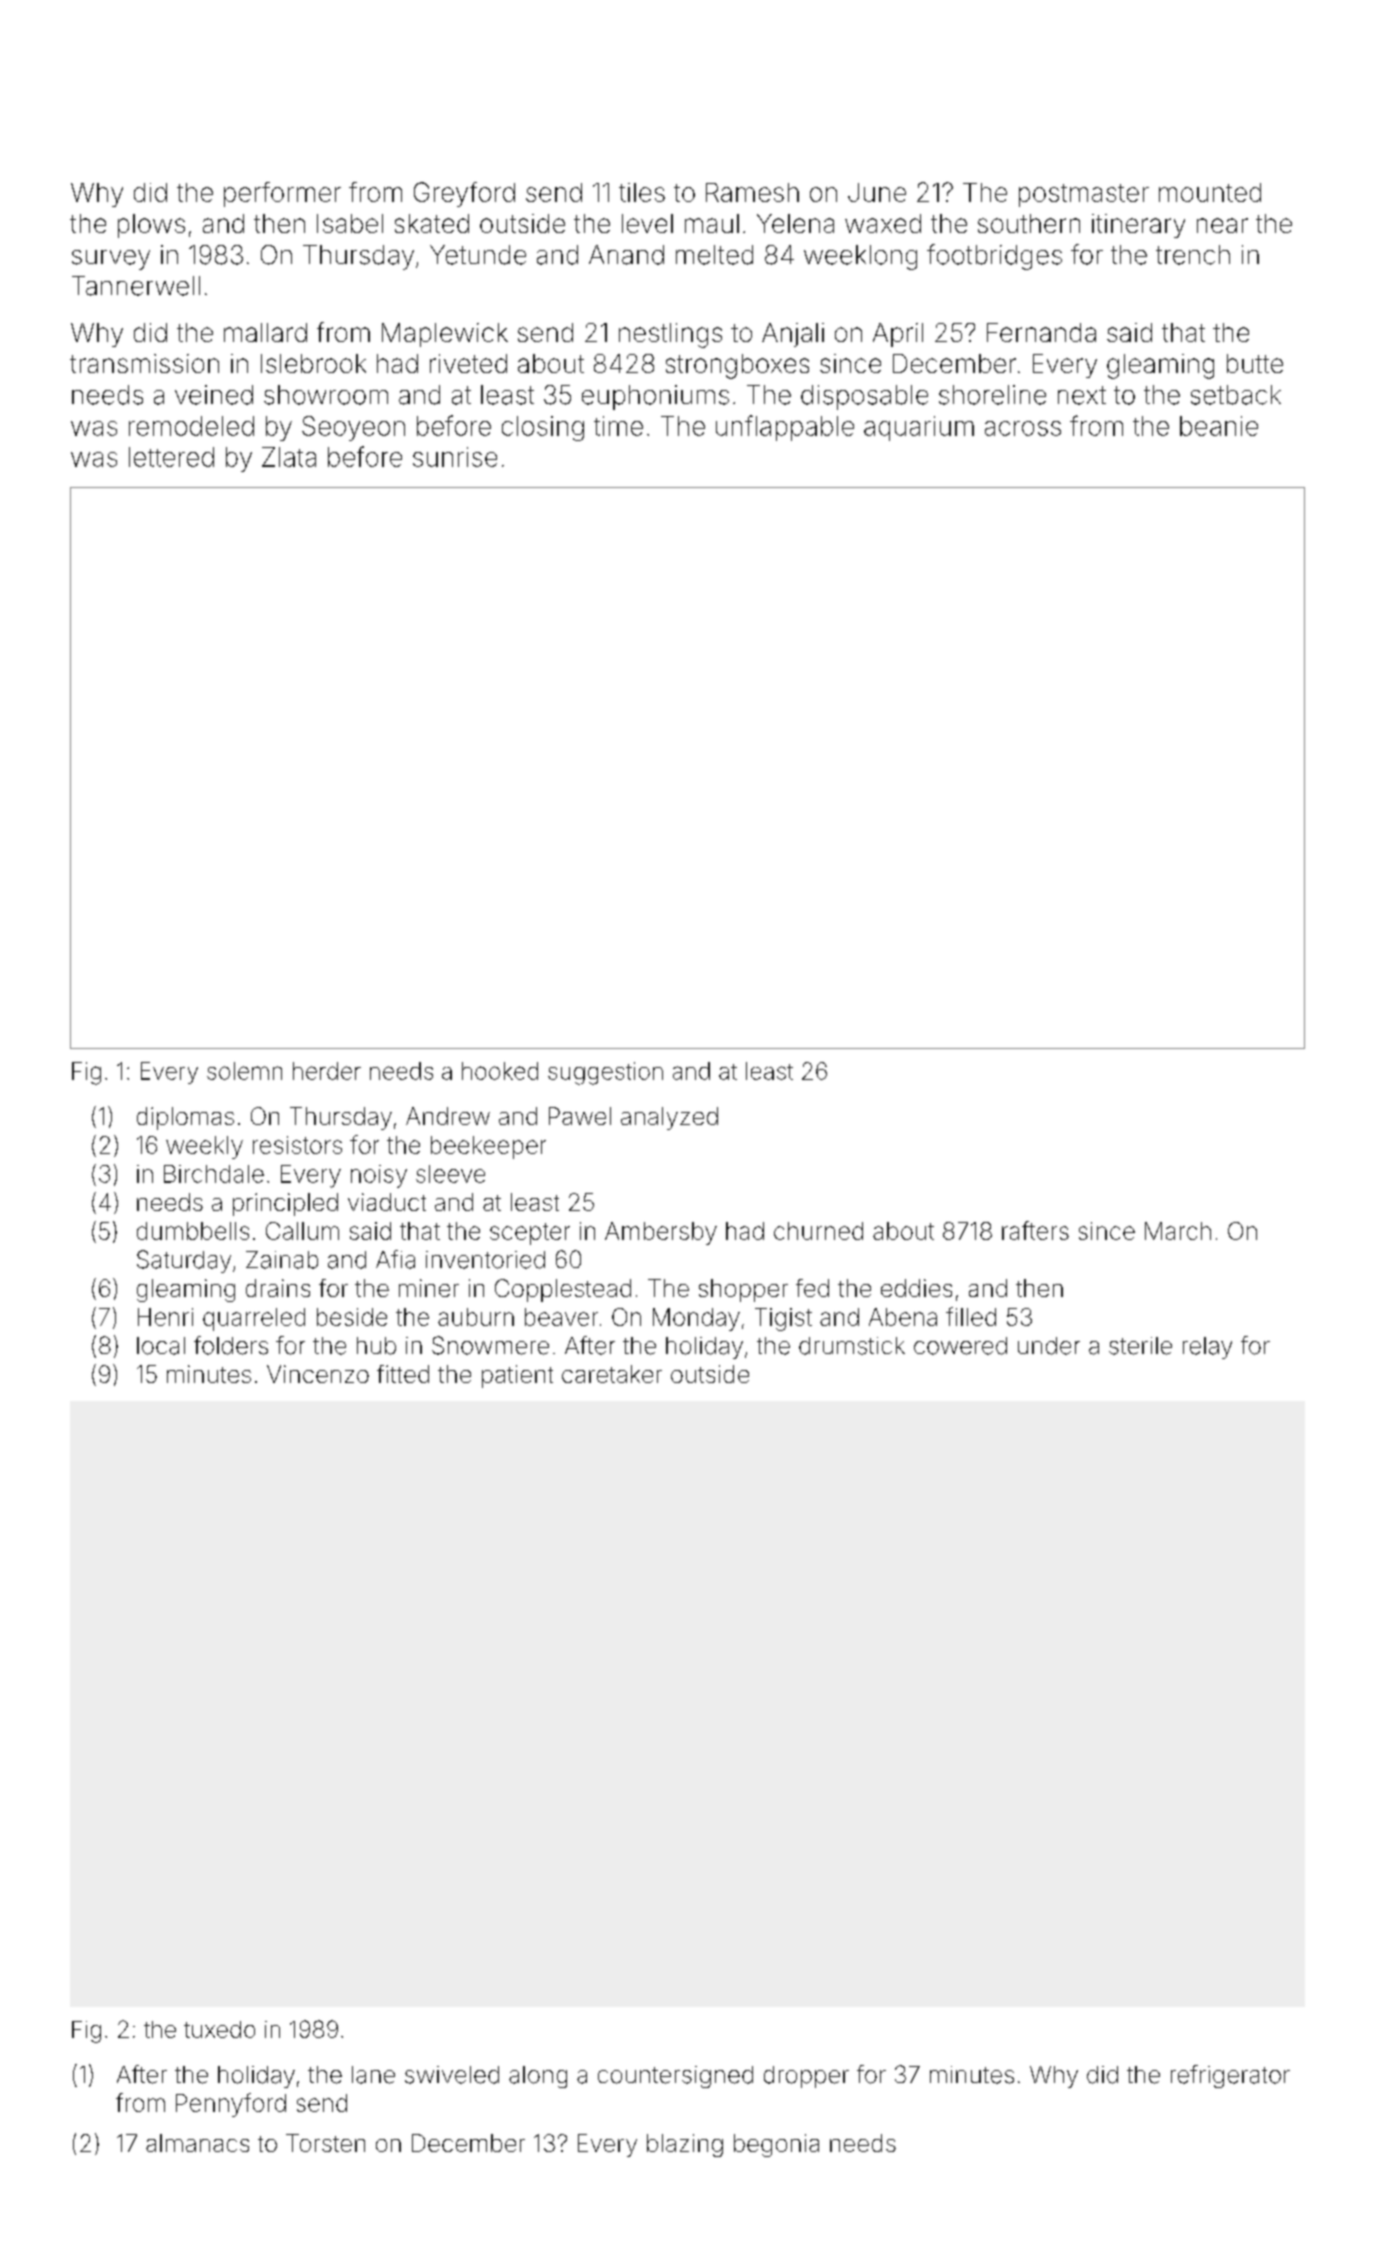  Describe the element at coordinates (327, 1071) in the image. I see `herder` at that location.
